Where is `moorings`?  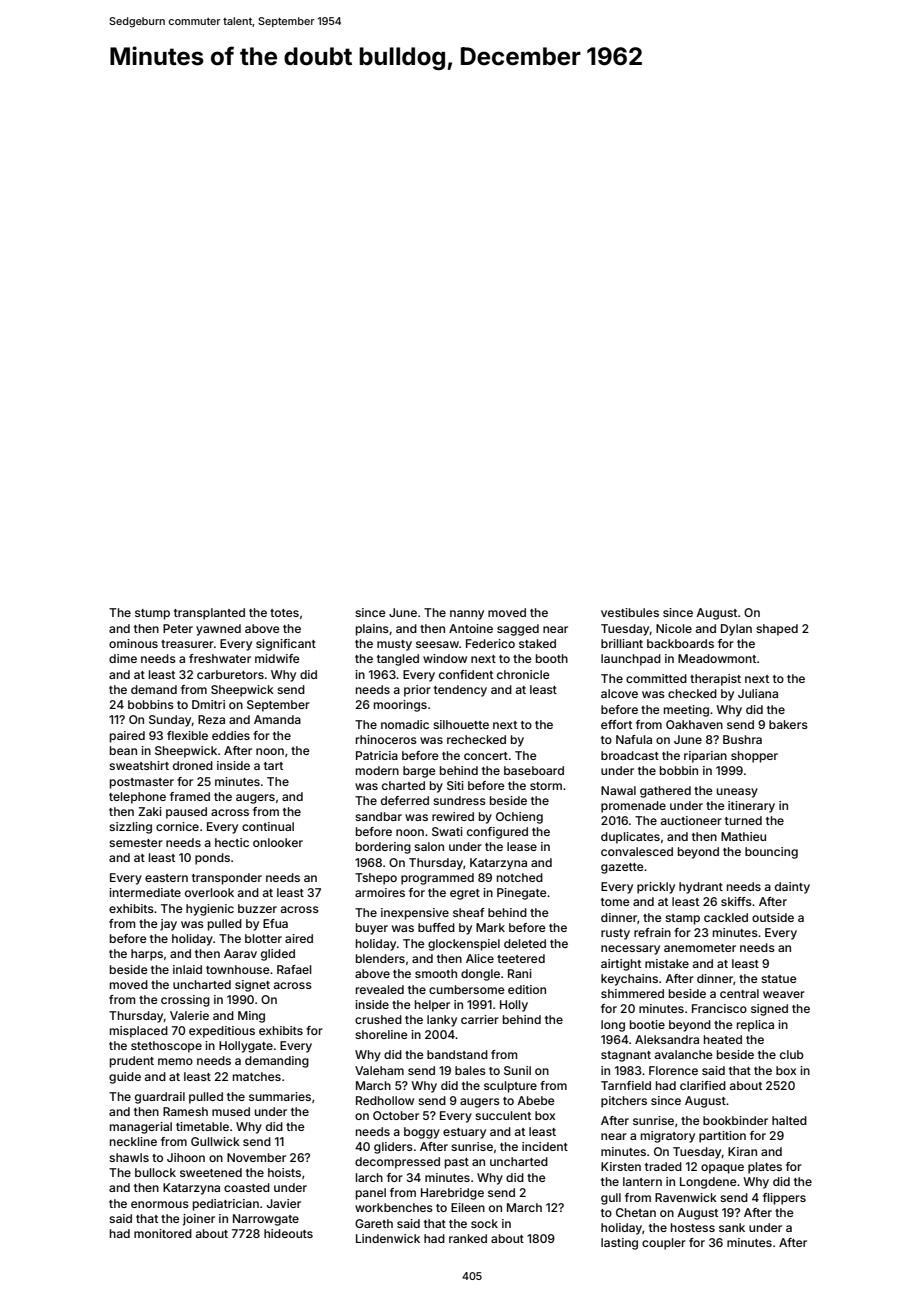
moorings is located at coordinates (400, 706).
